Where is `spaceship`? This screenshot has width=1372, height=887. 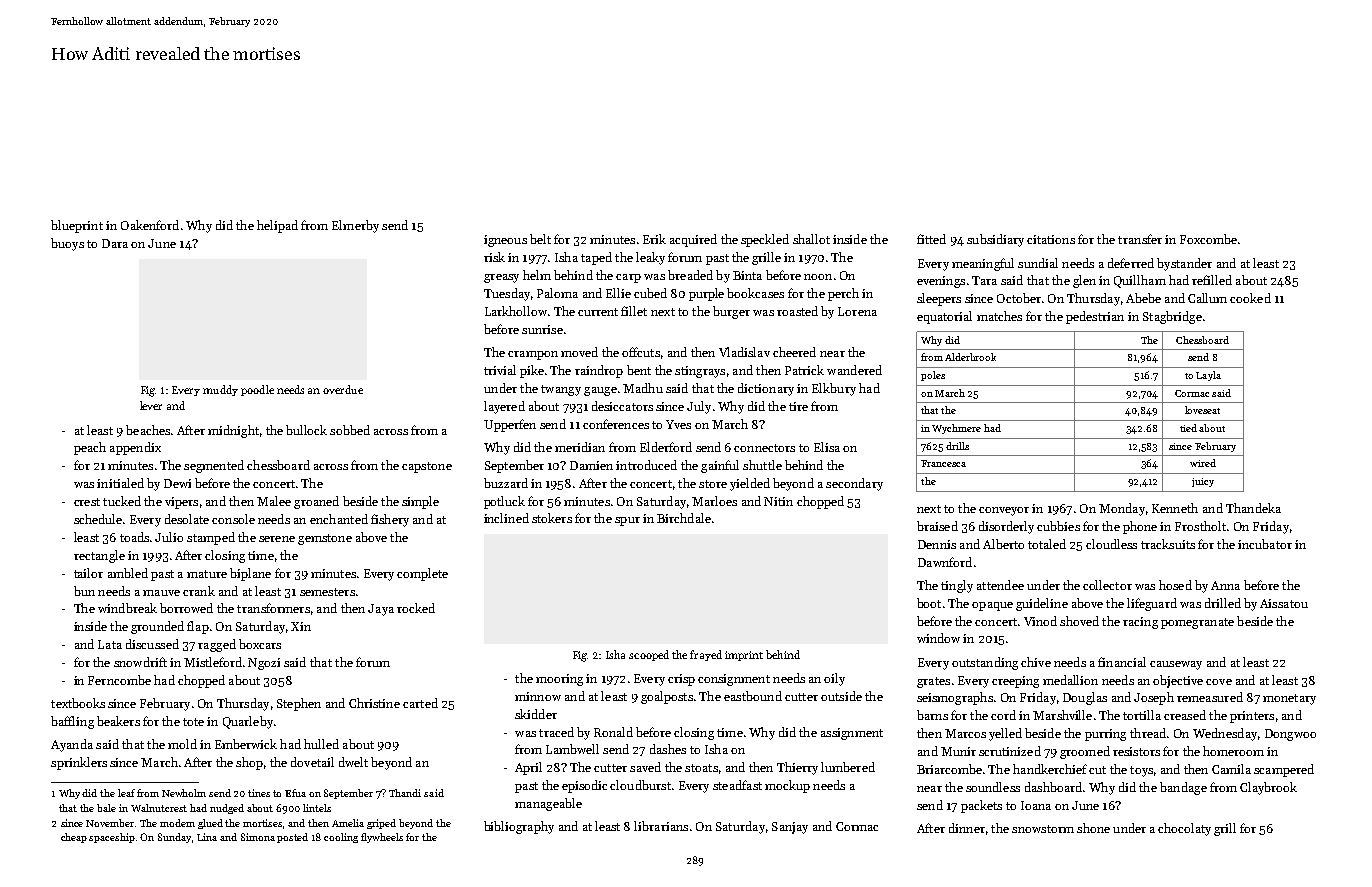 spaceship is located at coordinates (112, 838).
